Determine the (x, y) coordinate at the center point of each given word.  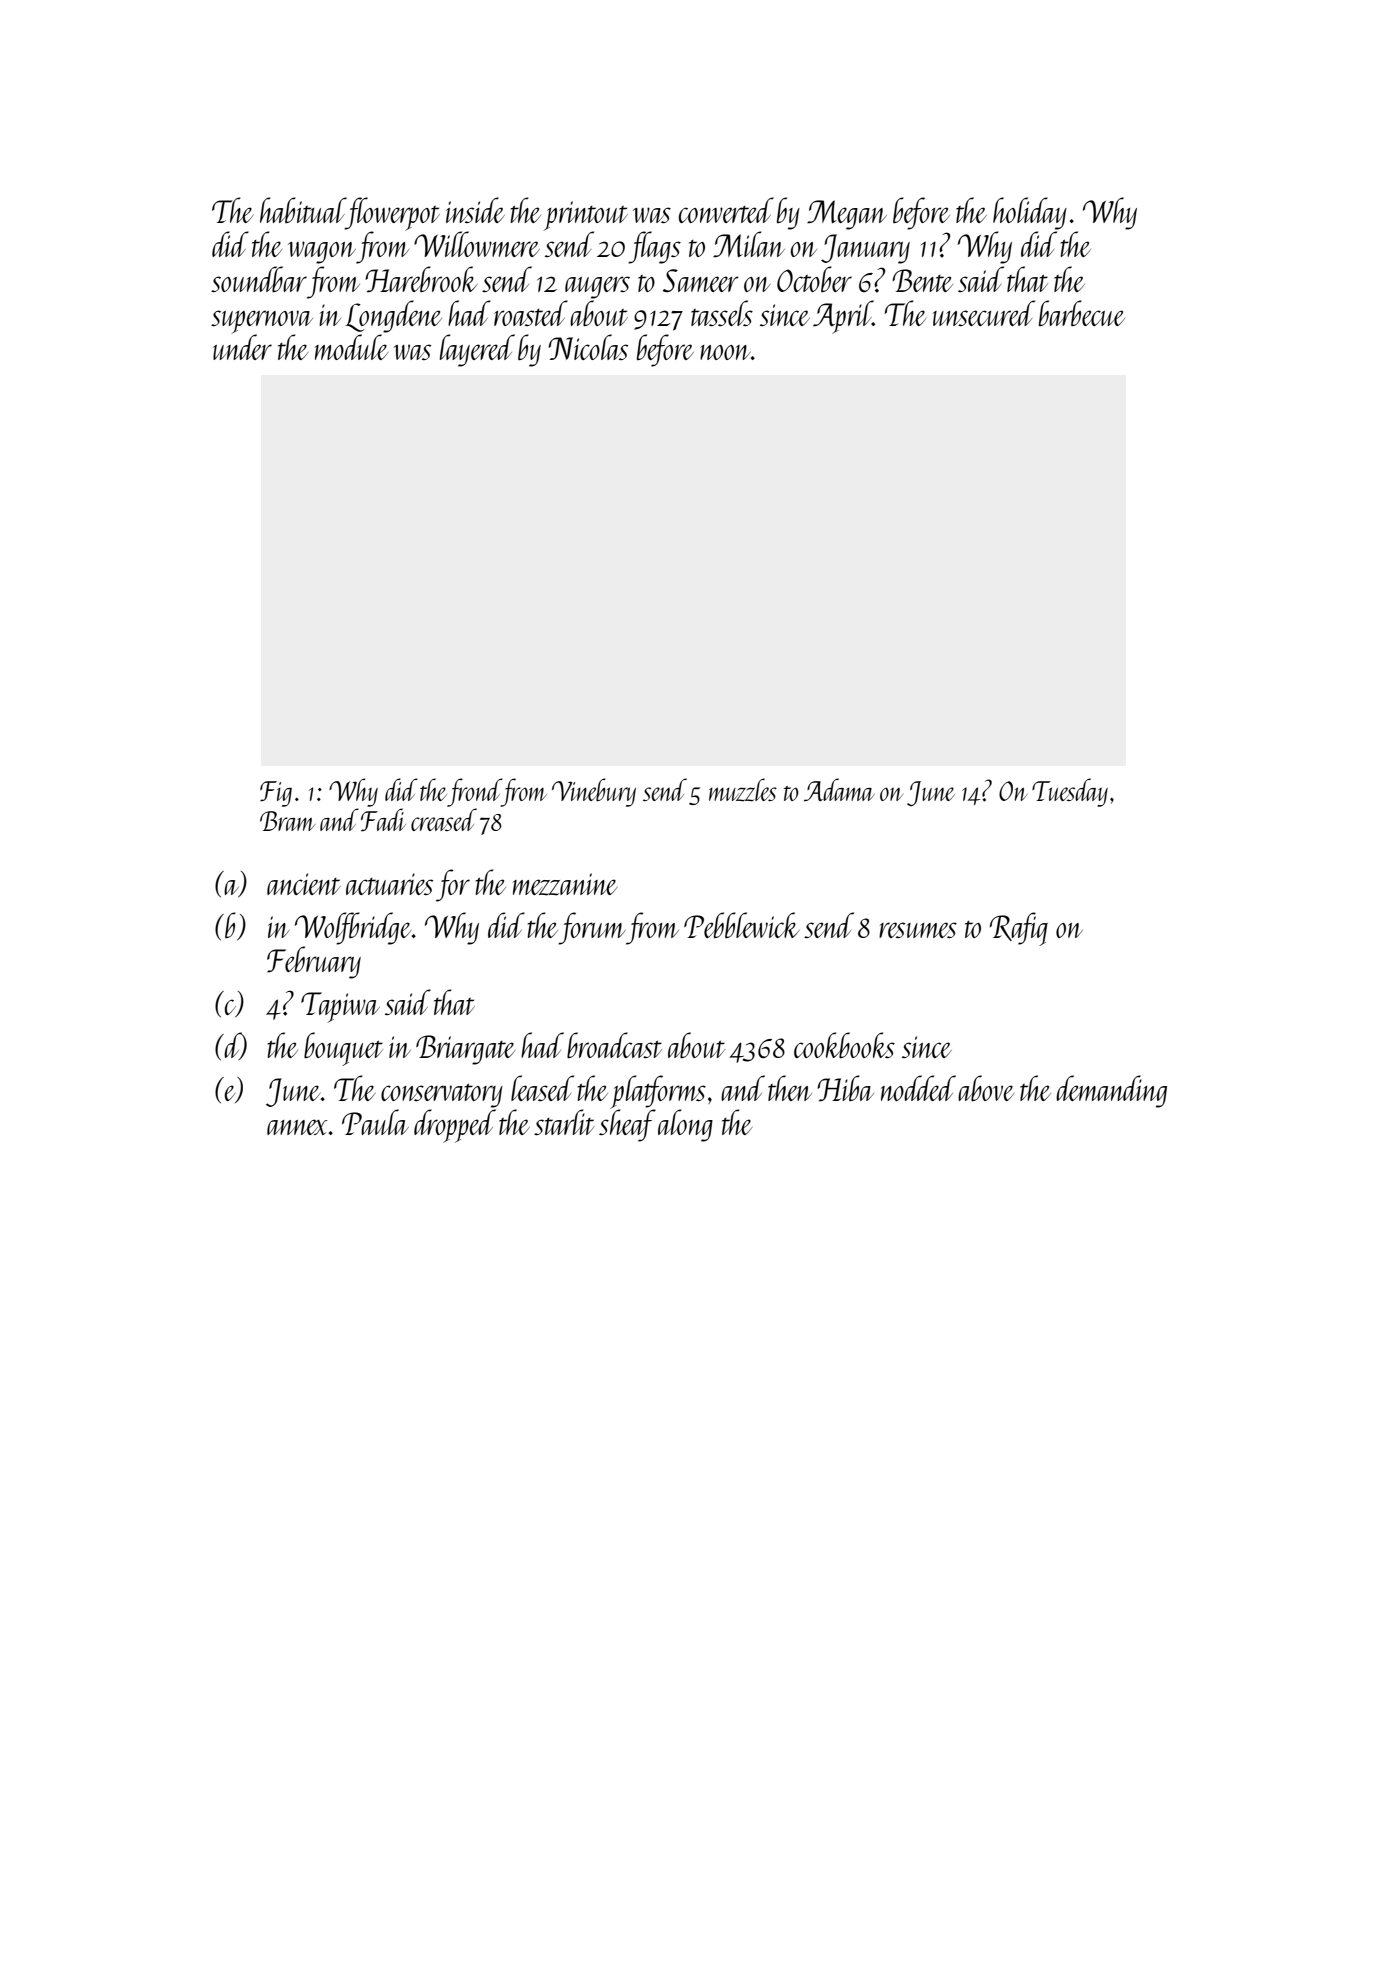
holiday (1030, 213)
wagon (322, 252)
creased (444, 819)
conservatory (442, 1096)
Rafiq (1019, 929)
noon (725, 352)
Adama (839, 789)
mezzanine (565, 884)
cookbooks (844, 1045)
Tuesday (1070, 792)
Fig (276, 794)
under (242, 347)
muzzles (743, 790)
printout (586, 216)
